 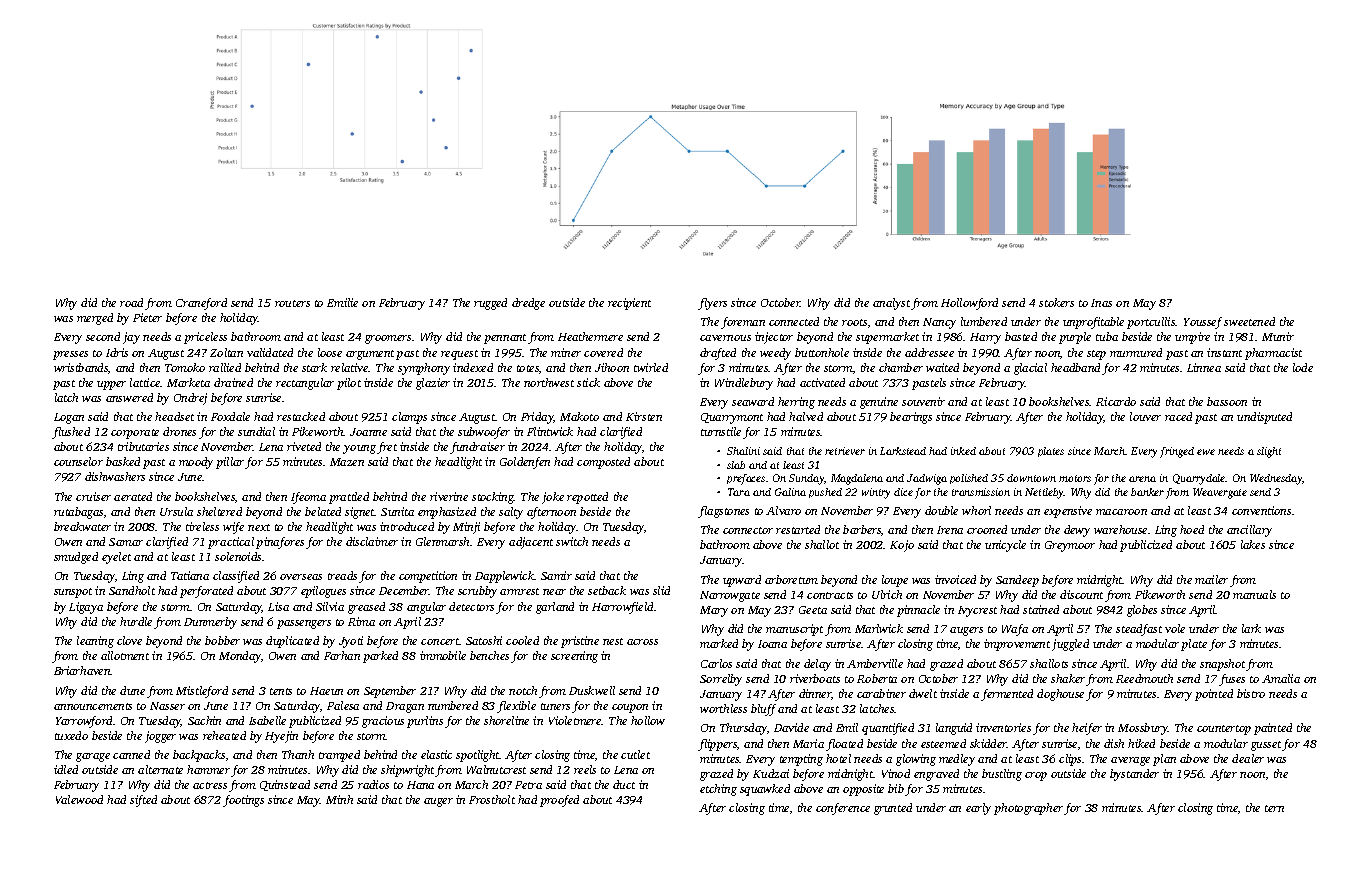 I want to click on restacked, so click(x=301, y=416).
